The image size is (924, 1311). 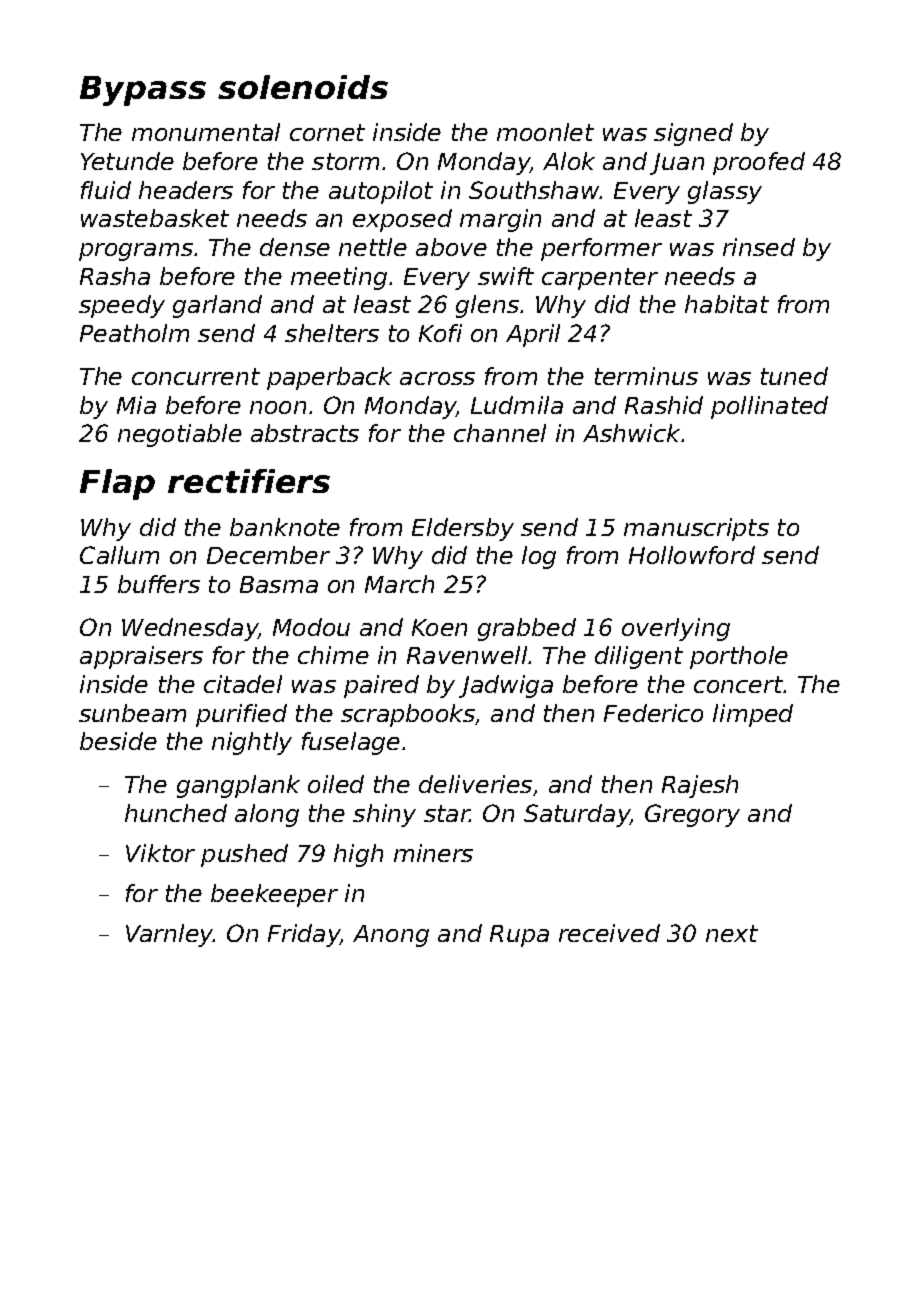 I want to click on Mia, so click(x=136, y=405).
